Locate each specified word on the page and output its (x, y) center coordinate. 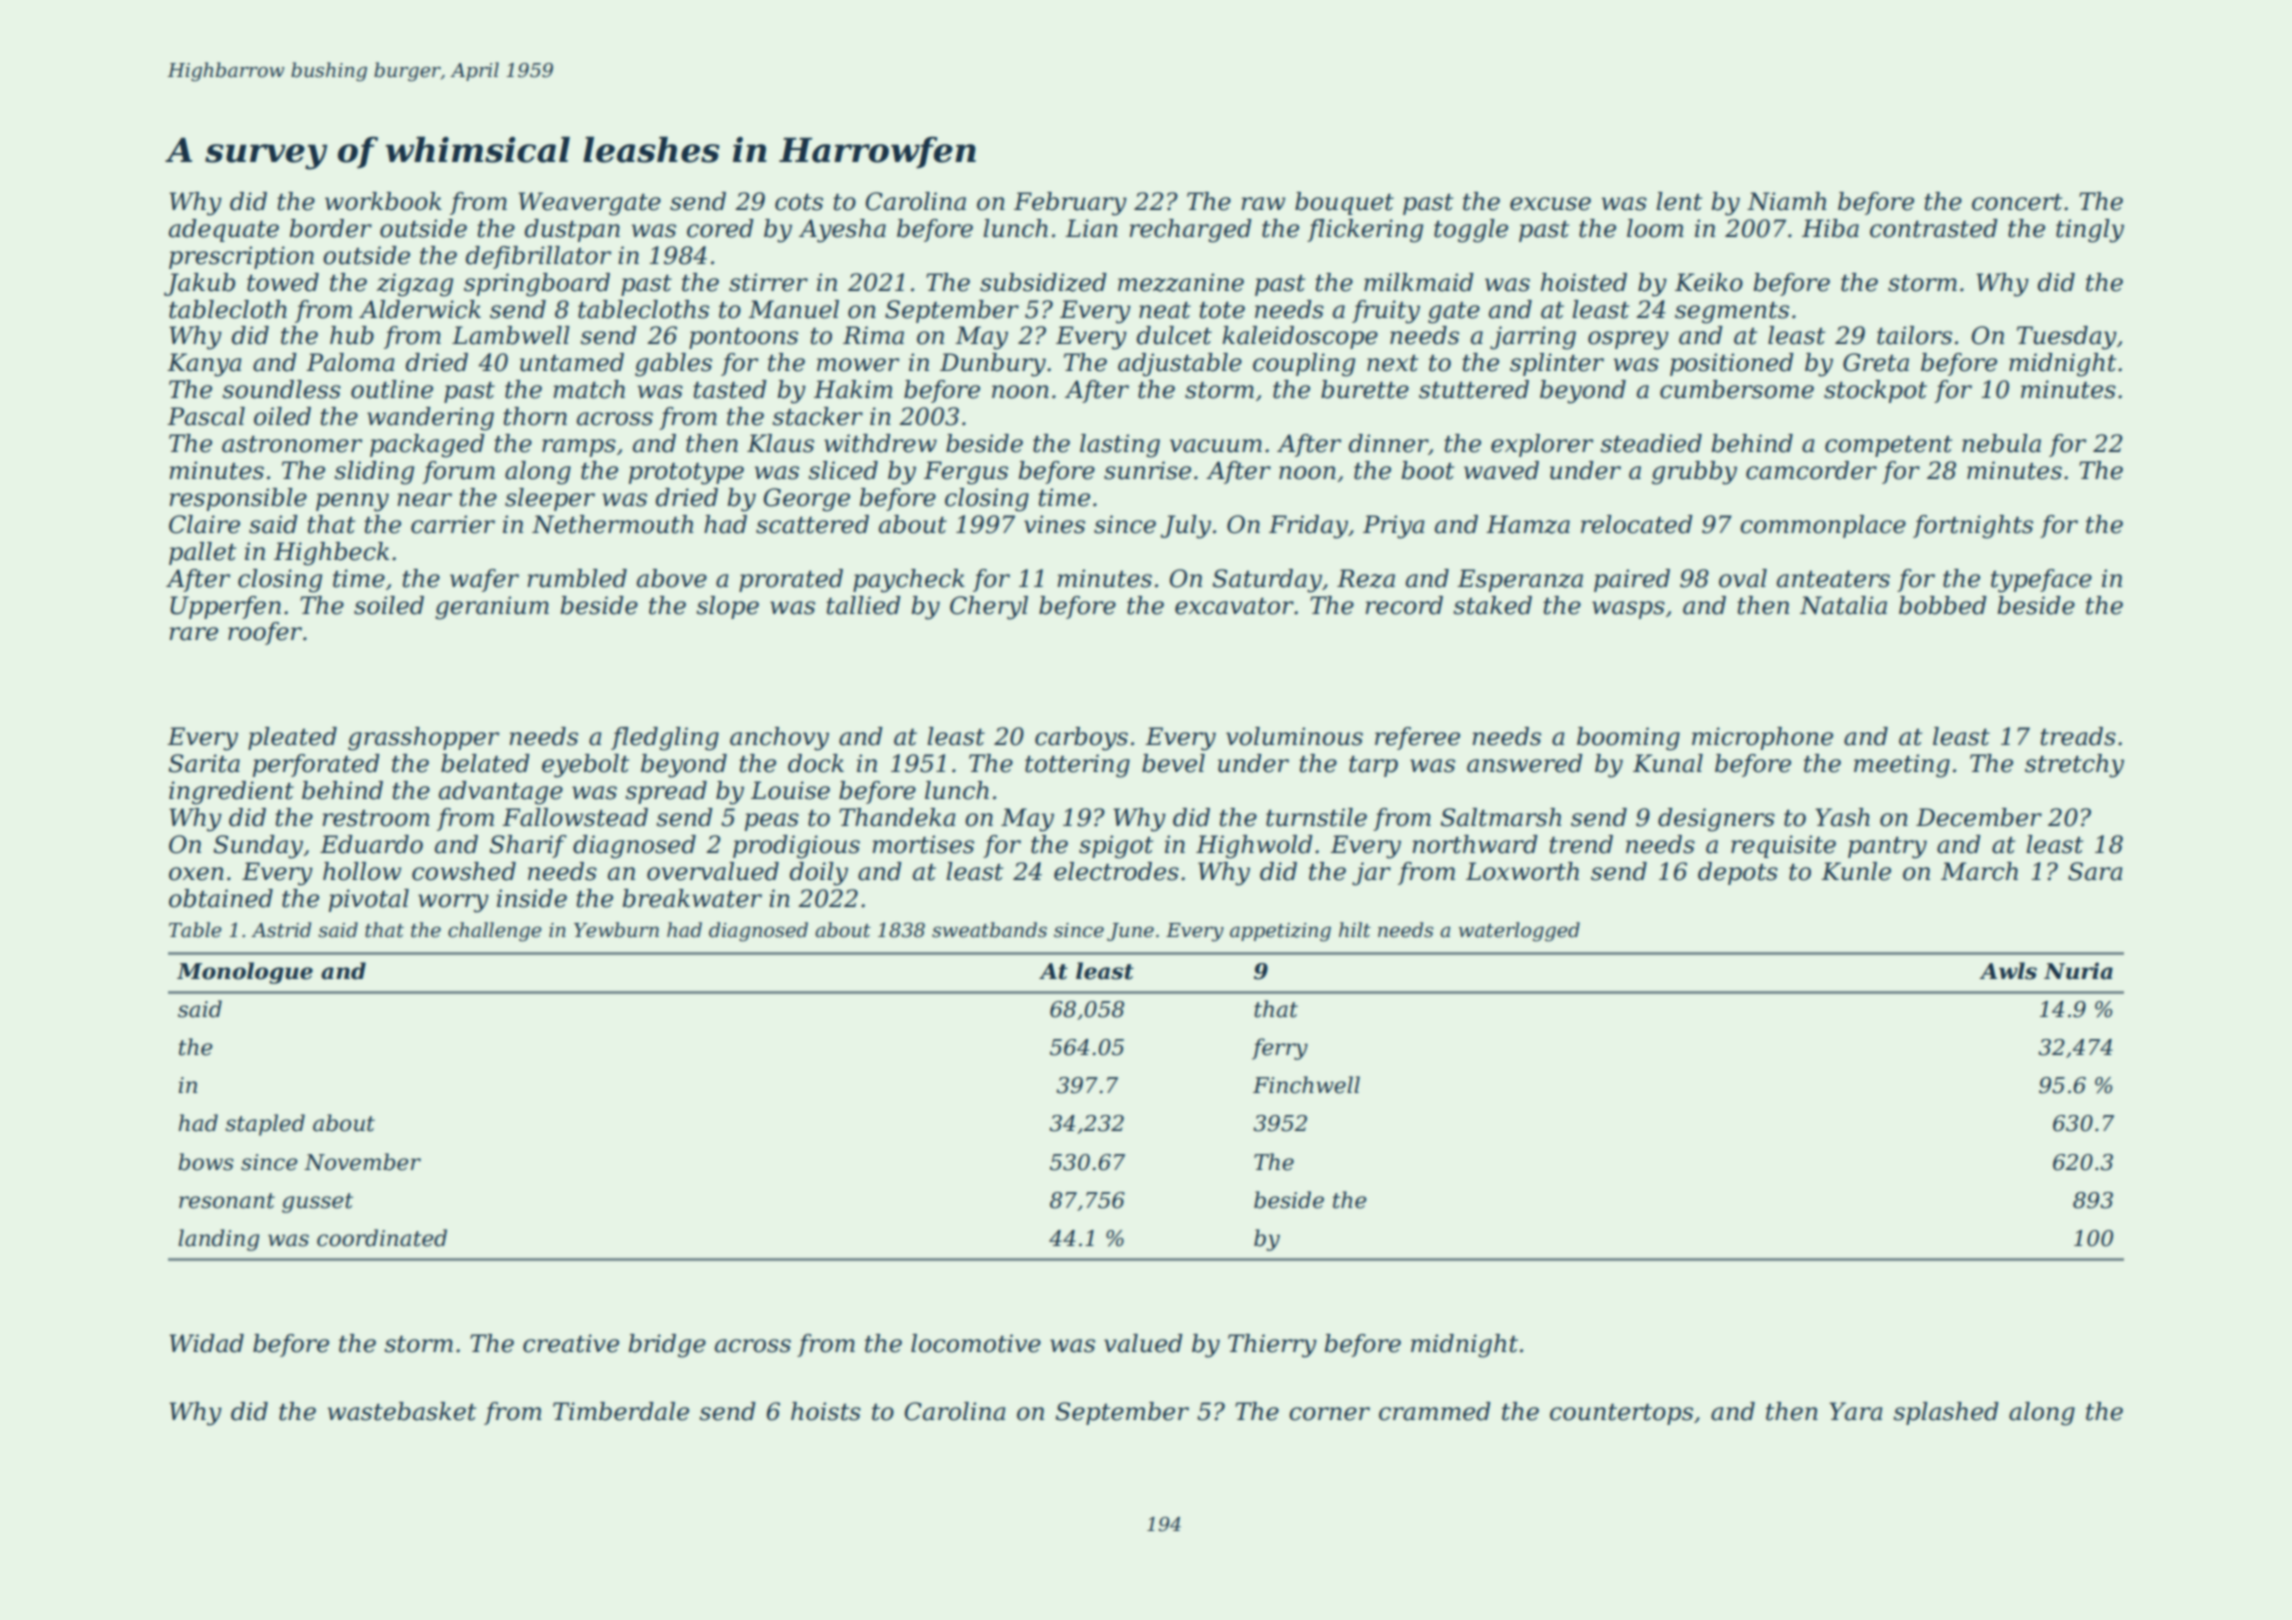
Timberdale (621, 1411)
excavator (1234, 606)
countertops (1621, 1414)
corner (1329, 1414)
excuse (1550, 204)
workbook (383, 201)
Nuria (2078, 971)
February (1070, 204)
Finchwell (1306, 1085)
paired (1632, 580)
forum (458, 472)
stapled (265, 1125)
